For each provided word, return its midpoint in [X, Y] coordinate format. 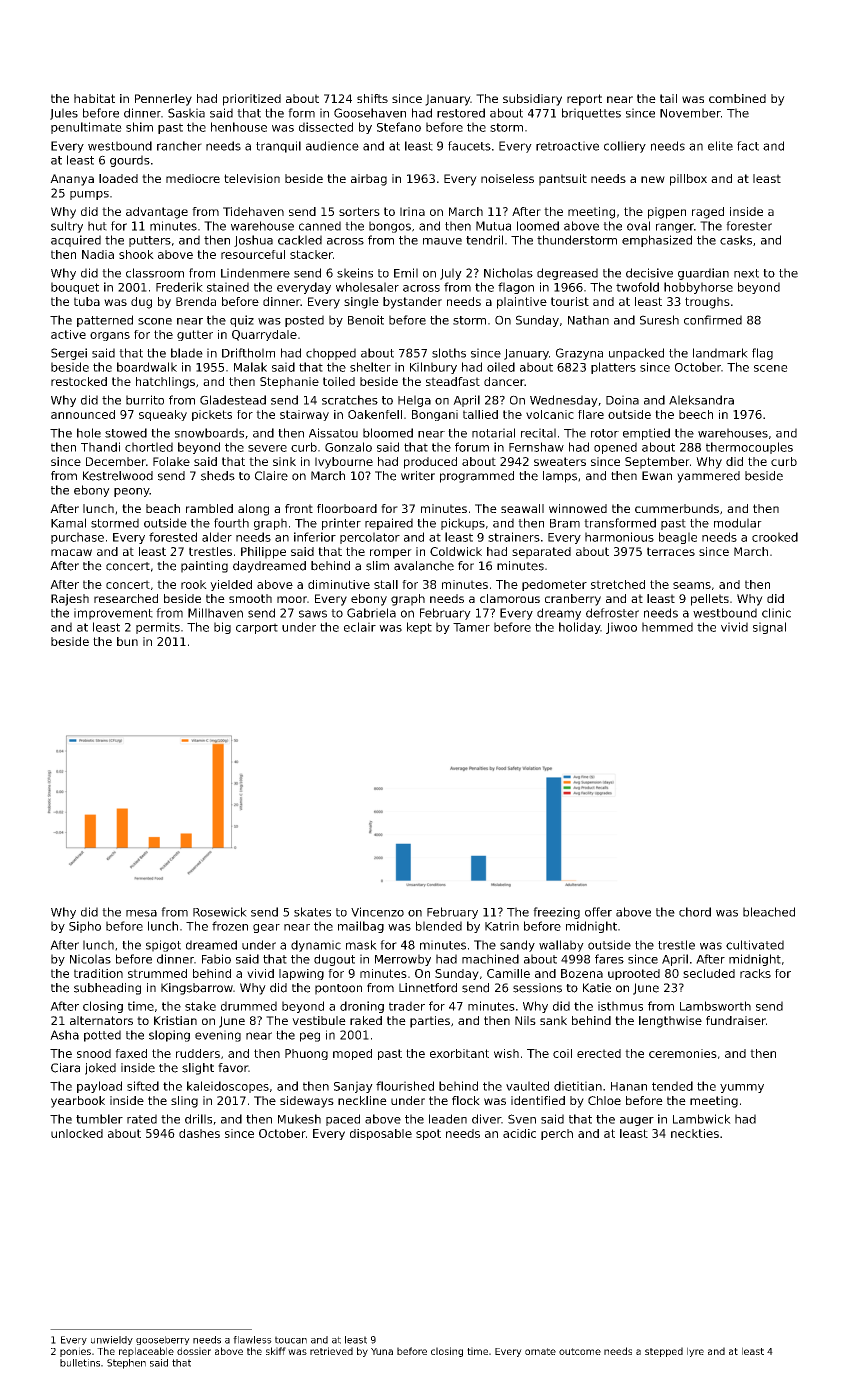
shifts [372, 98]
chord [695, 912]
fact [748, 146]
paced [343, 1120]
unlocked [77, 1133]
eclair [360, 627]
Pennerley [163, 100]
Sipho [85, 927]
